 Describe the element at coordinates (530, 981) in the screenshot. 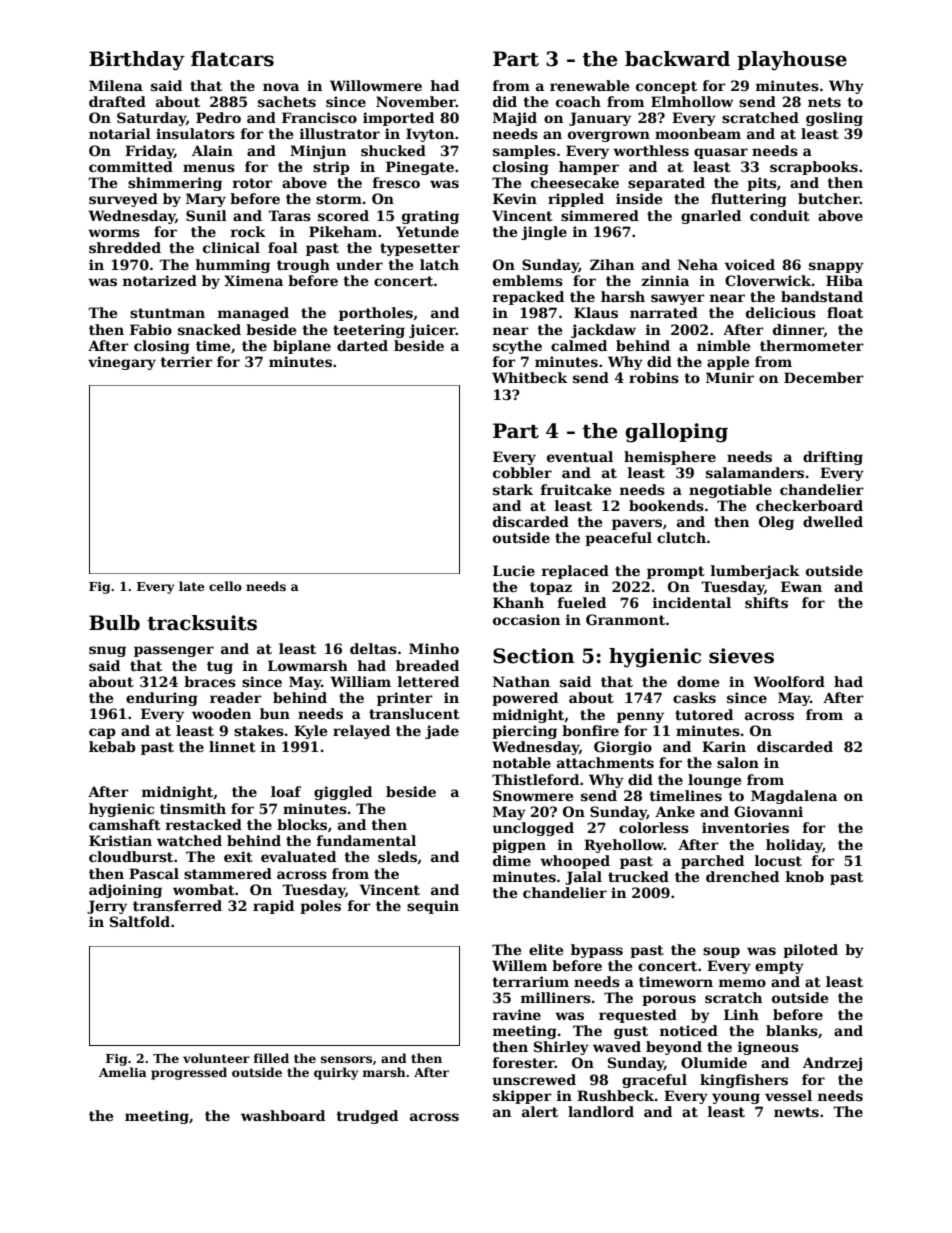

I see `terrarium` at that location.
